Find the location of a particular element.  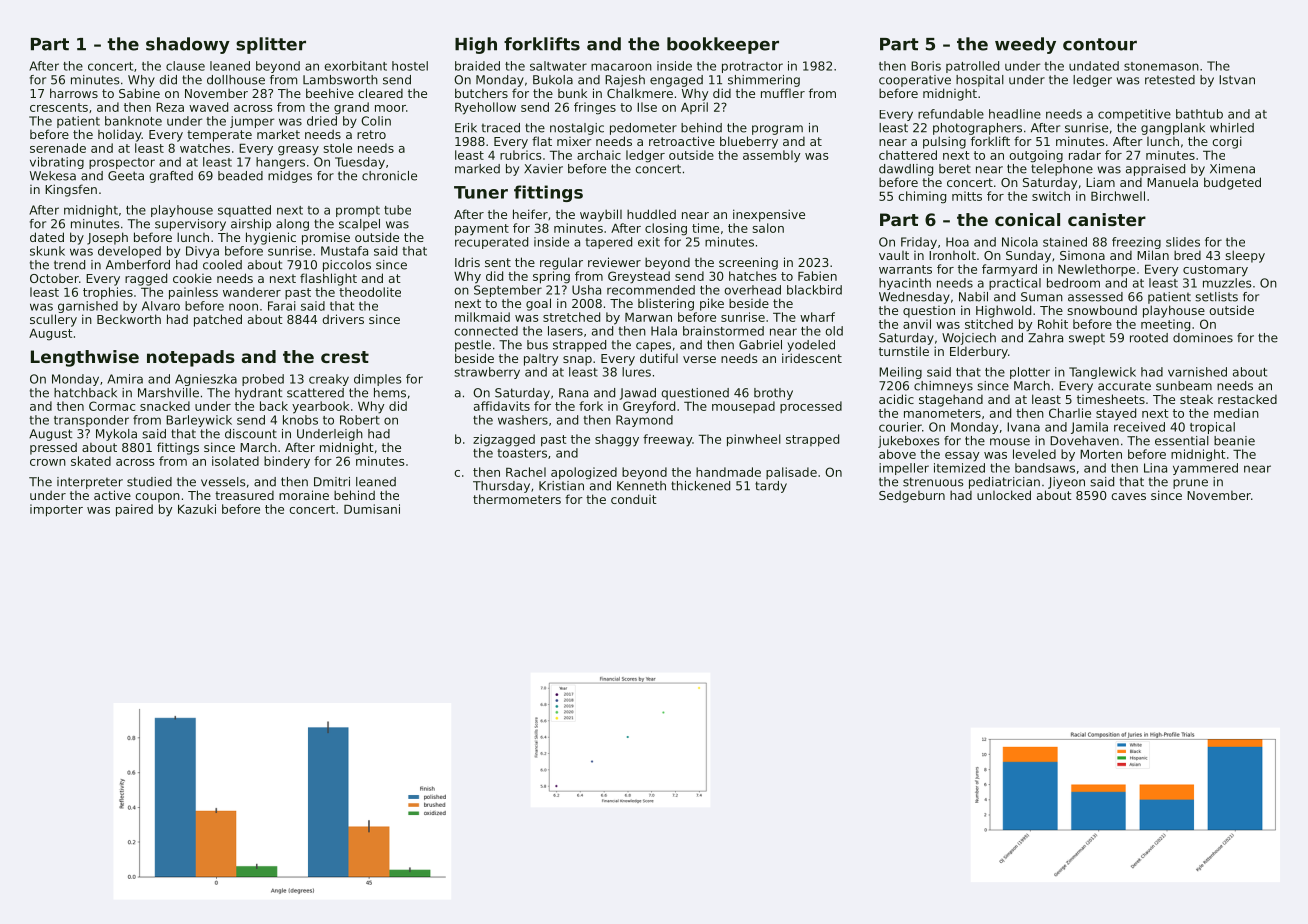

swept is located at coordinates (1087, 339).
